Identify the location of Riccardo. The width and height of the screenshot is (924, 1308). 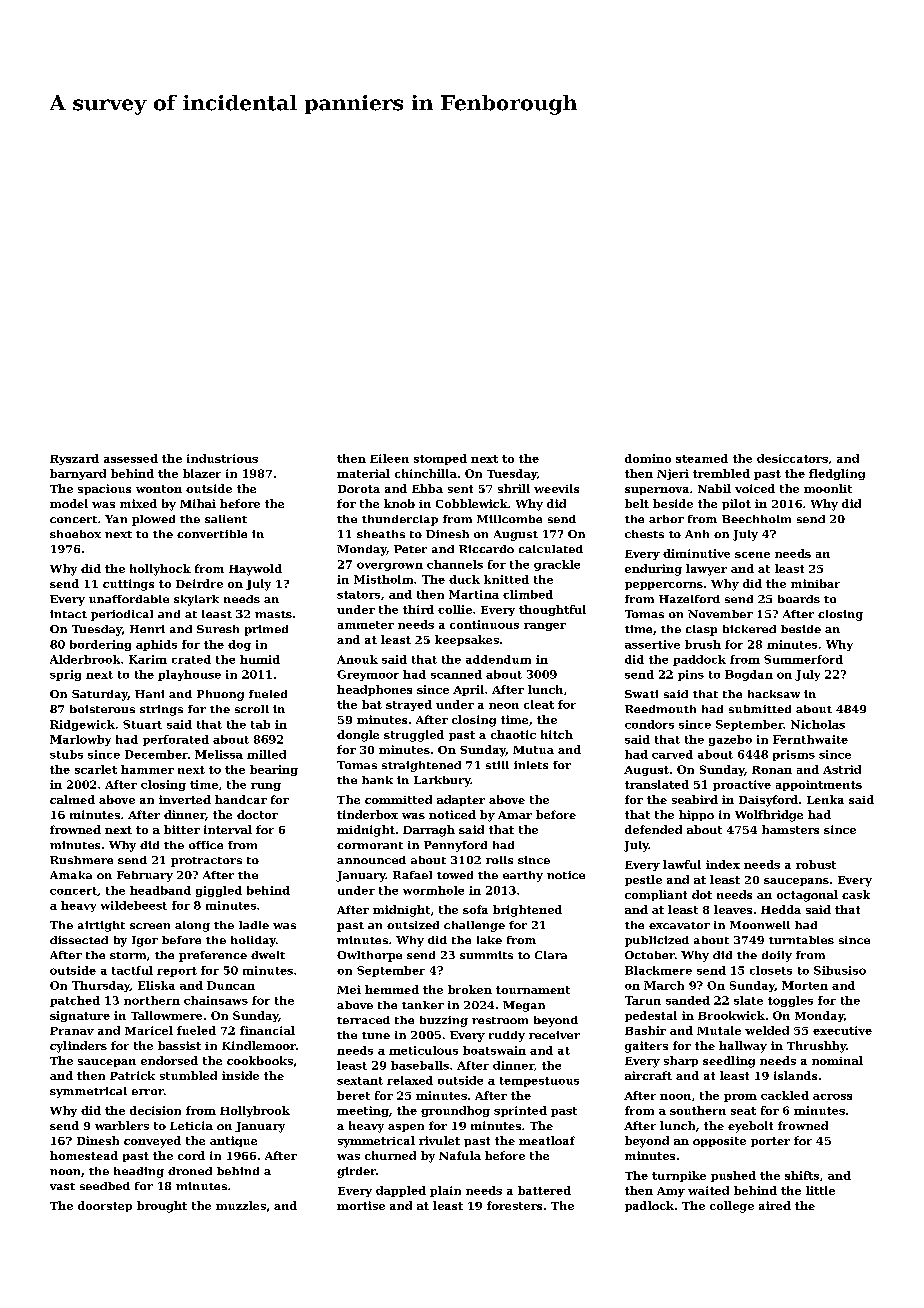
(486, 549).
